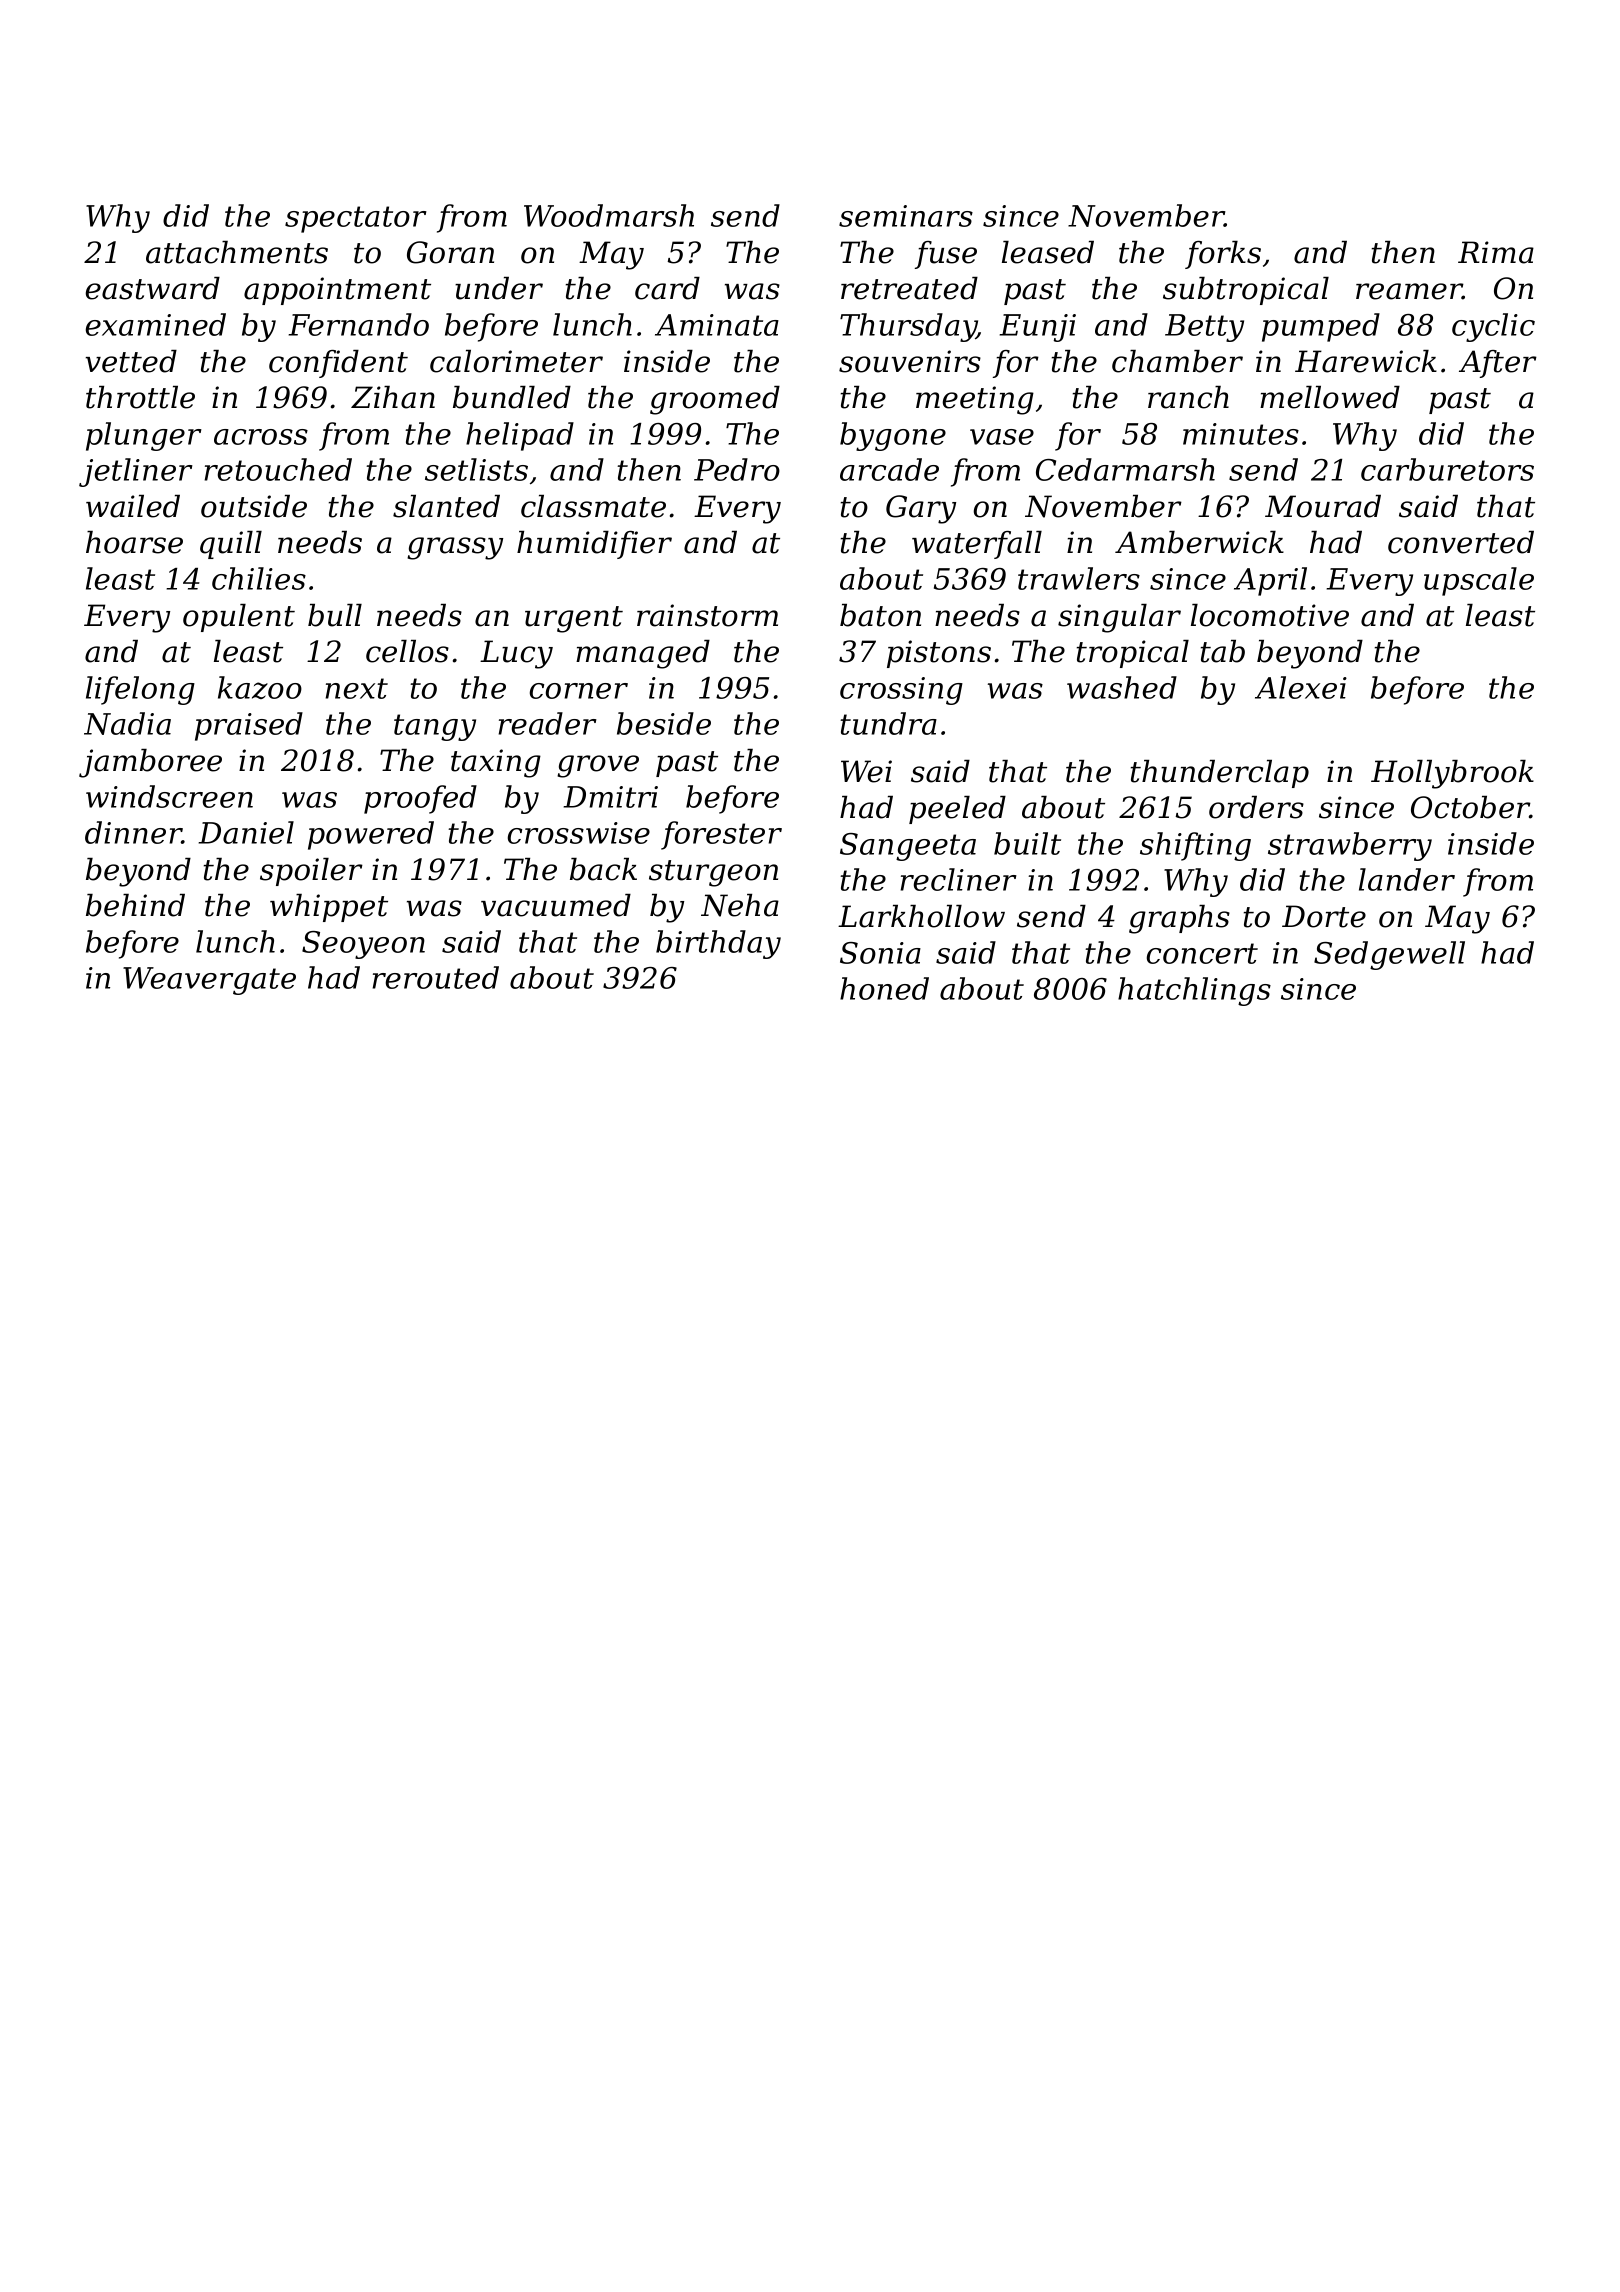  What do you see at coordinates (884, 988) in the document?
I see `honed` at bounding box center [884, 988].
